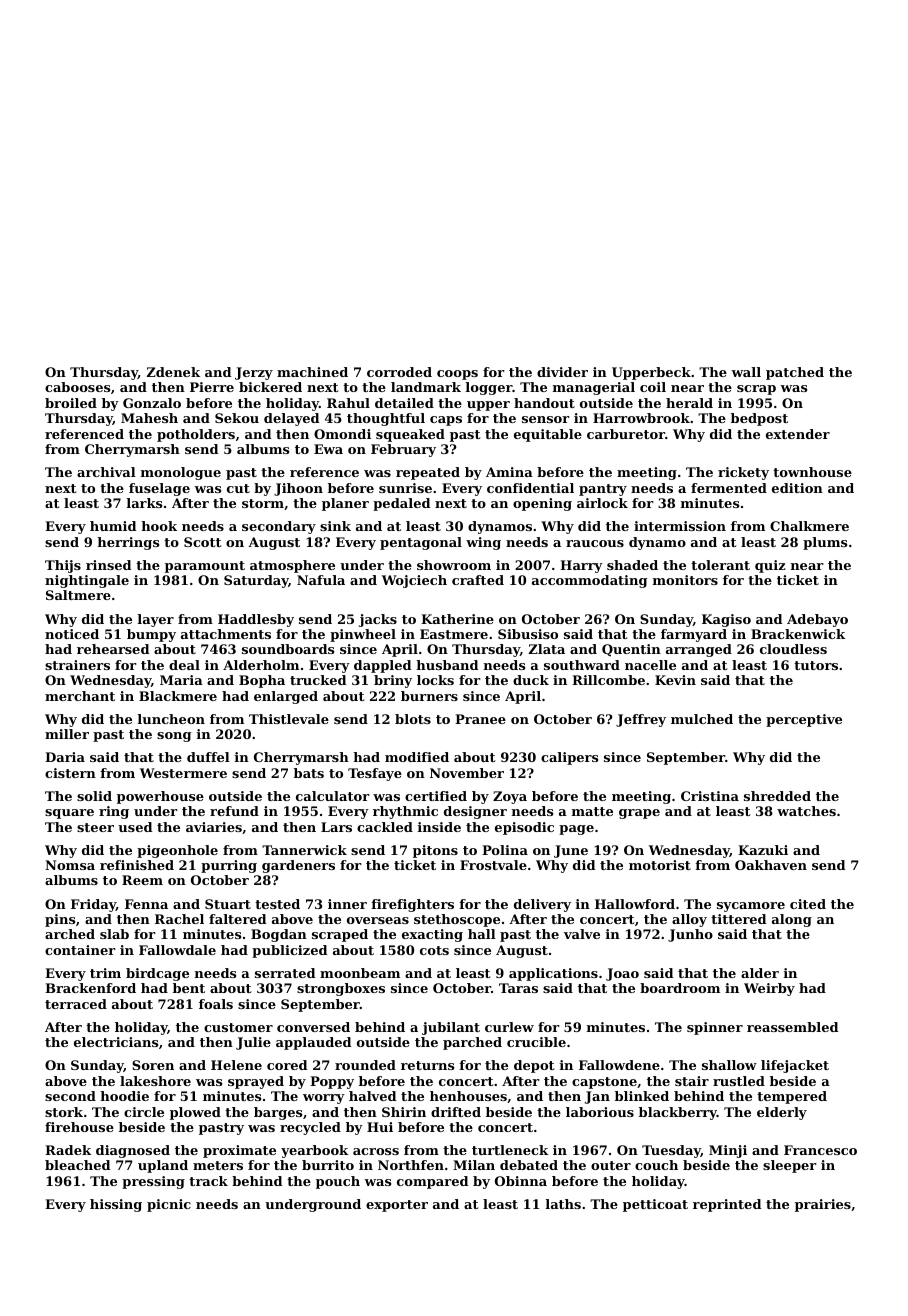 Image resolution: width=908 pixels, height=1316 pixels. Describe the element at coordinates (509, 1027) in the screenshot. I see `curlew` at that location.
